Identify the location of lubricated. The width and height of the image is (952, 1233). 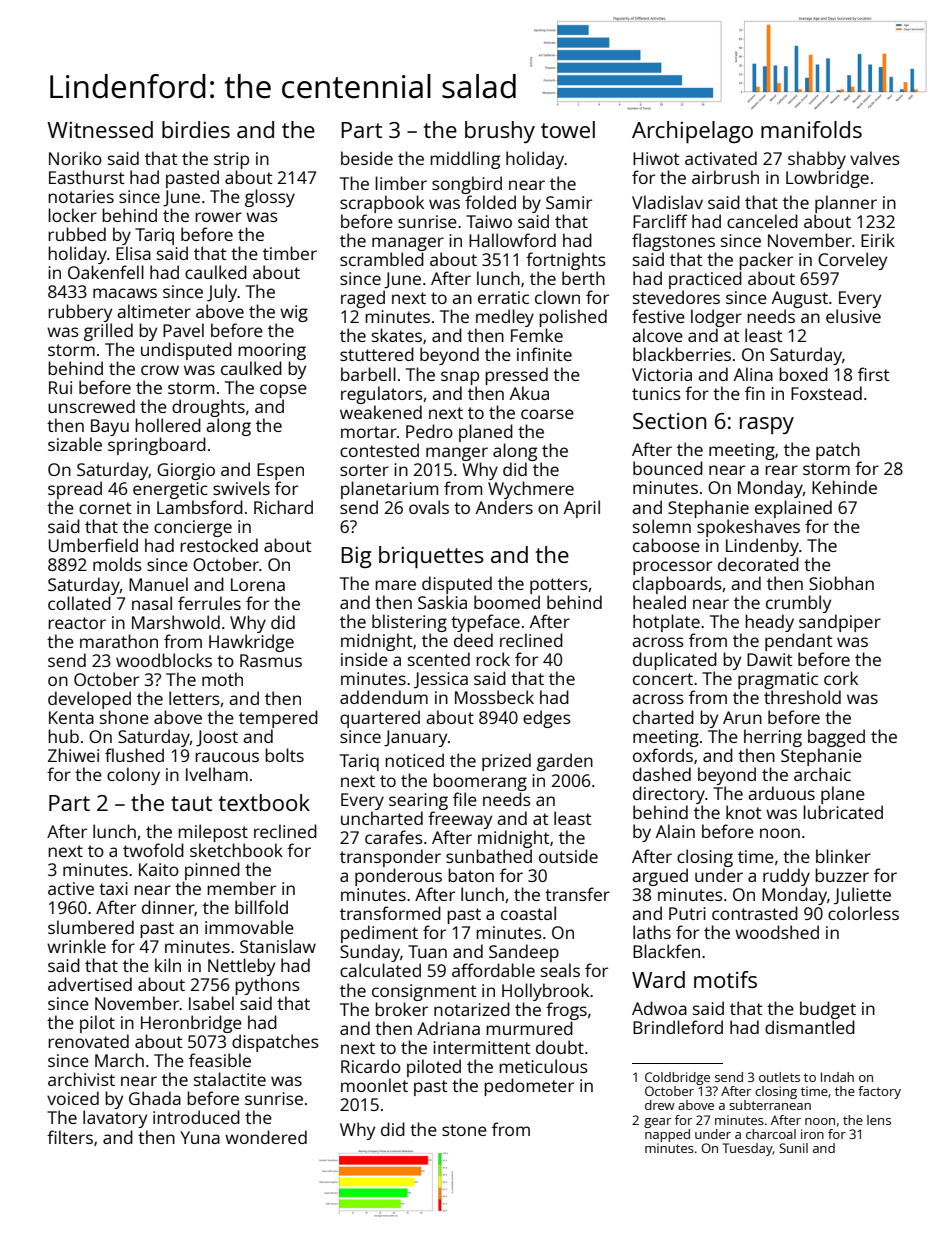
(843, 812).
